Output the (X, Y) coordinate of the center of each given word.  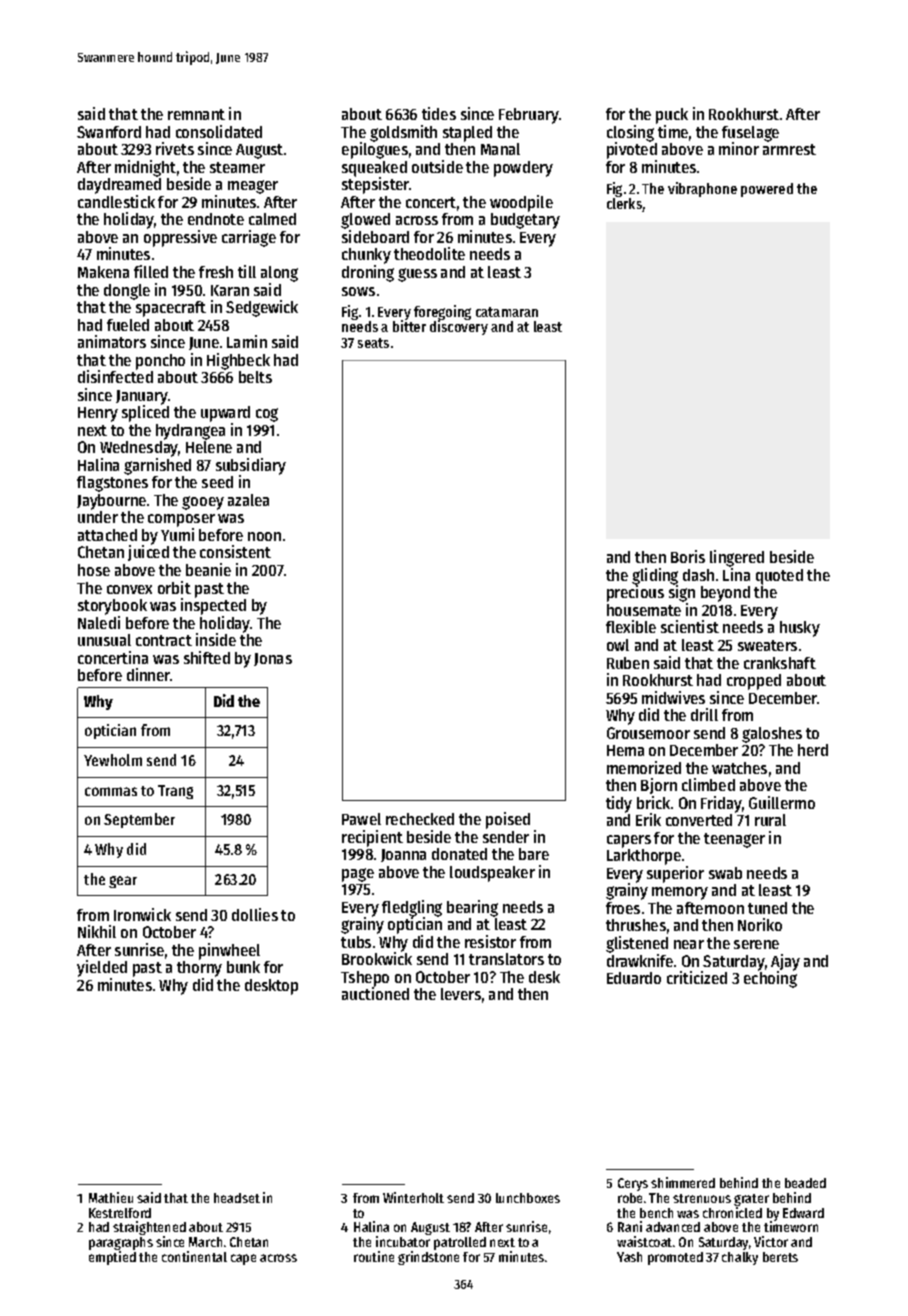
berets (780, 1257)
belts (255, 377)
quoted (779, 577)
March (205, 1242)
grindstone (428, 1258)
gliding (655, 576)
